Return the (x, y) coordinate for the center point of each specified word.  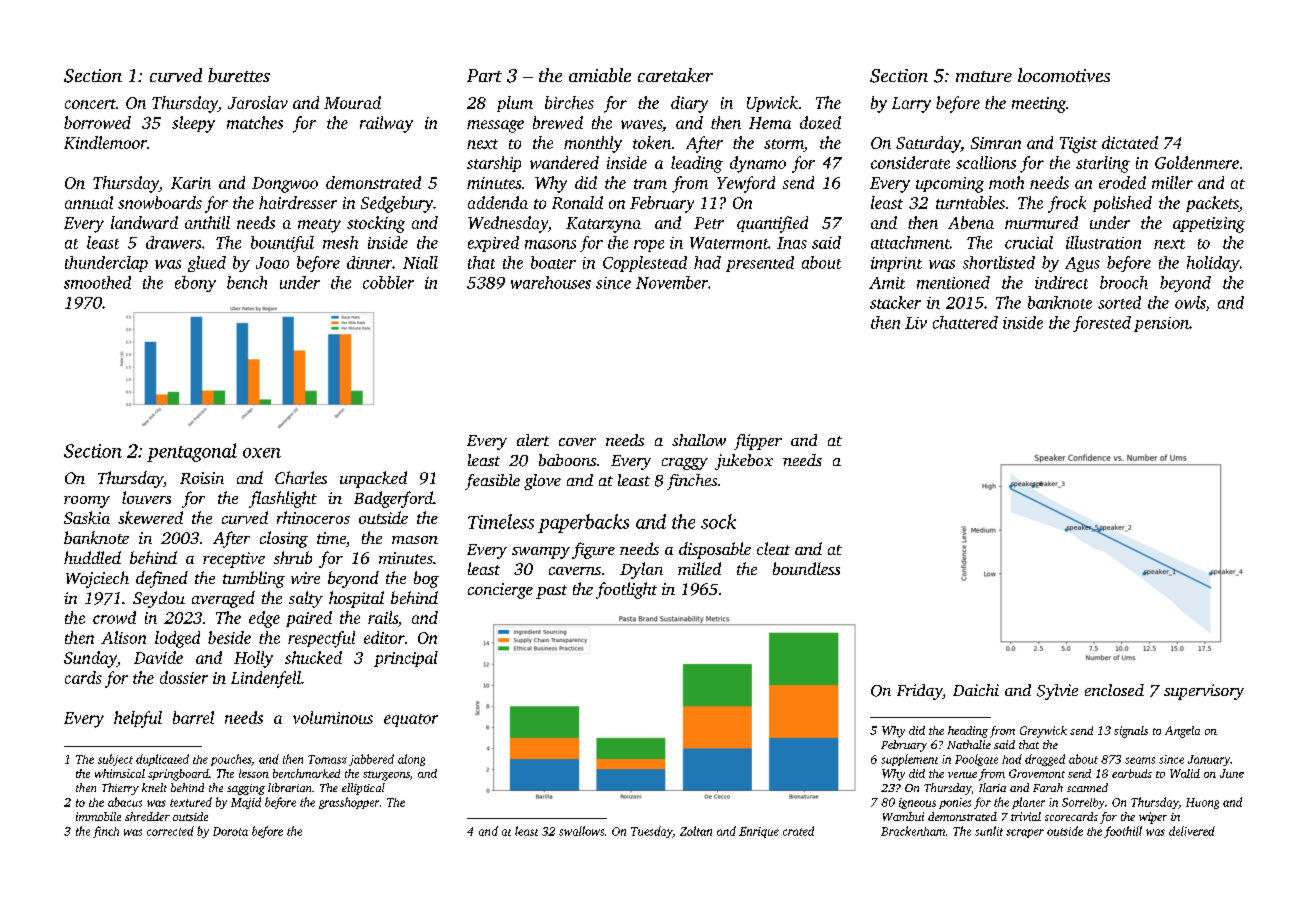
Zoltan (696, 831)
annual (89, 202)
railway (386, 124)
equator (411, 720)
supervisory (1204, 692)
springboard (178, 775)
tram (650, 184)
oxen (262, 453)
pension (1161, 324)
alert (533, 440)
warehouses (551, 282)
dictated (1130, 142)
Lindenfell (266, 679)
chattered (965, 322)
